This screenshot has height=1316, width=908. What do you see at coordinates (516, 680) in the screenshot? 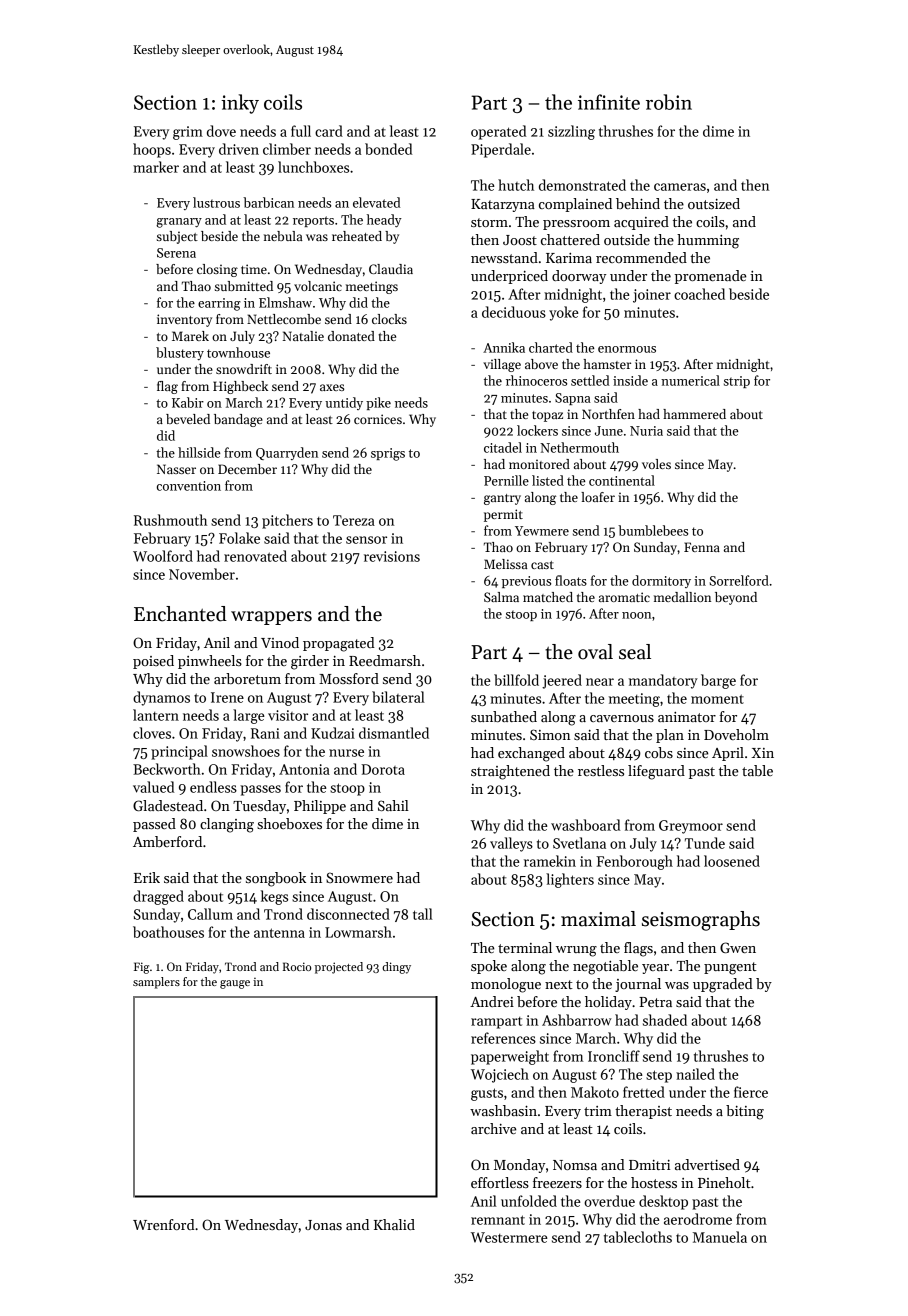
I see `billfold` at bounding box center [516, 680].
